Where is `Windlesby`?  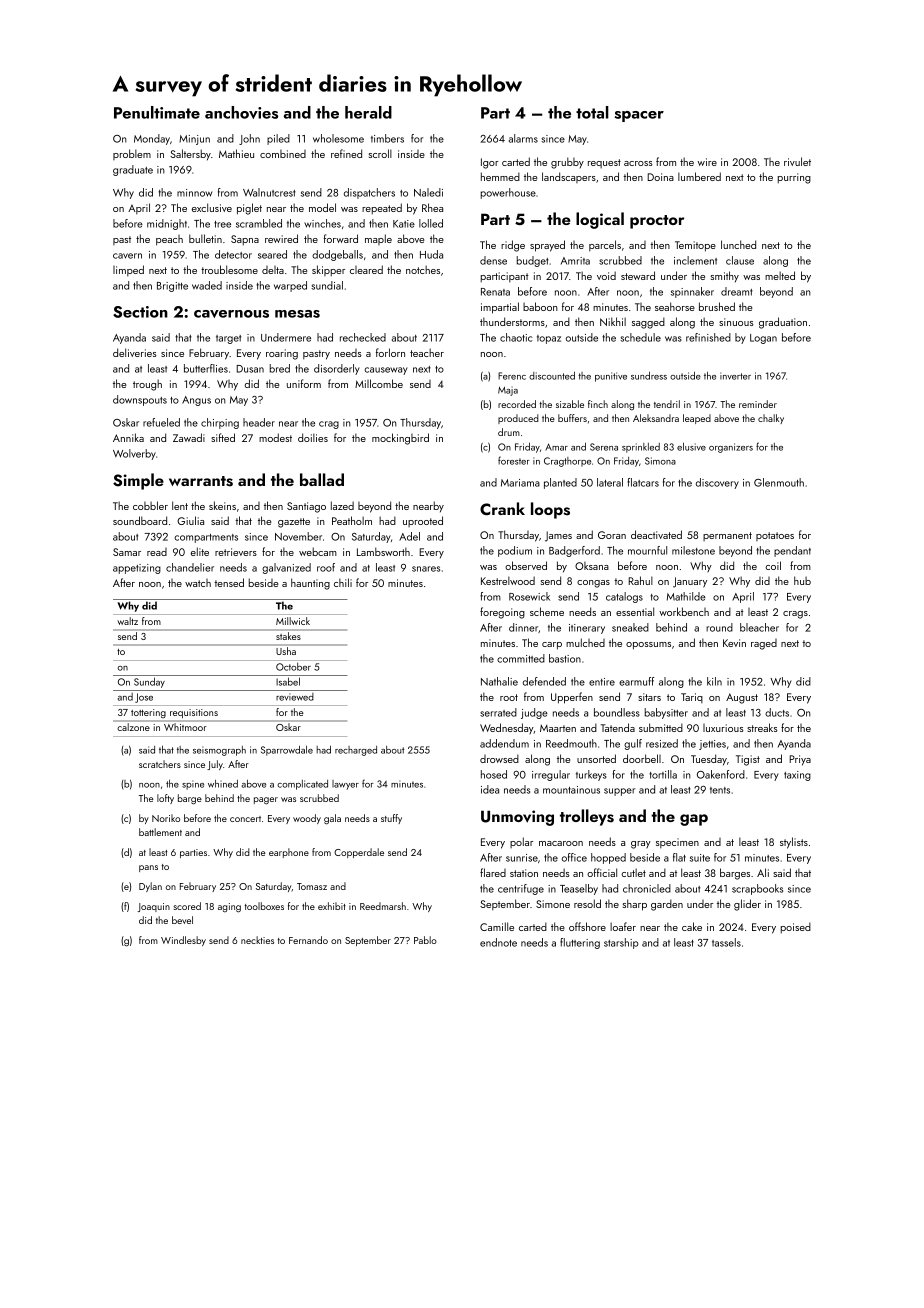 Windlesby is located at coordinates (183, 941).
